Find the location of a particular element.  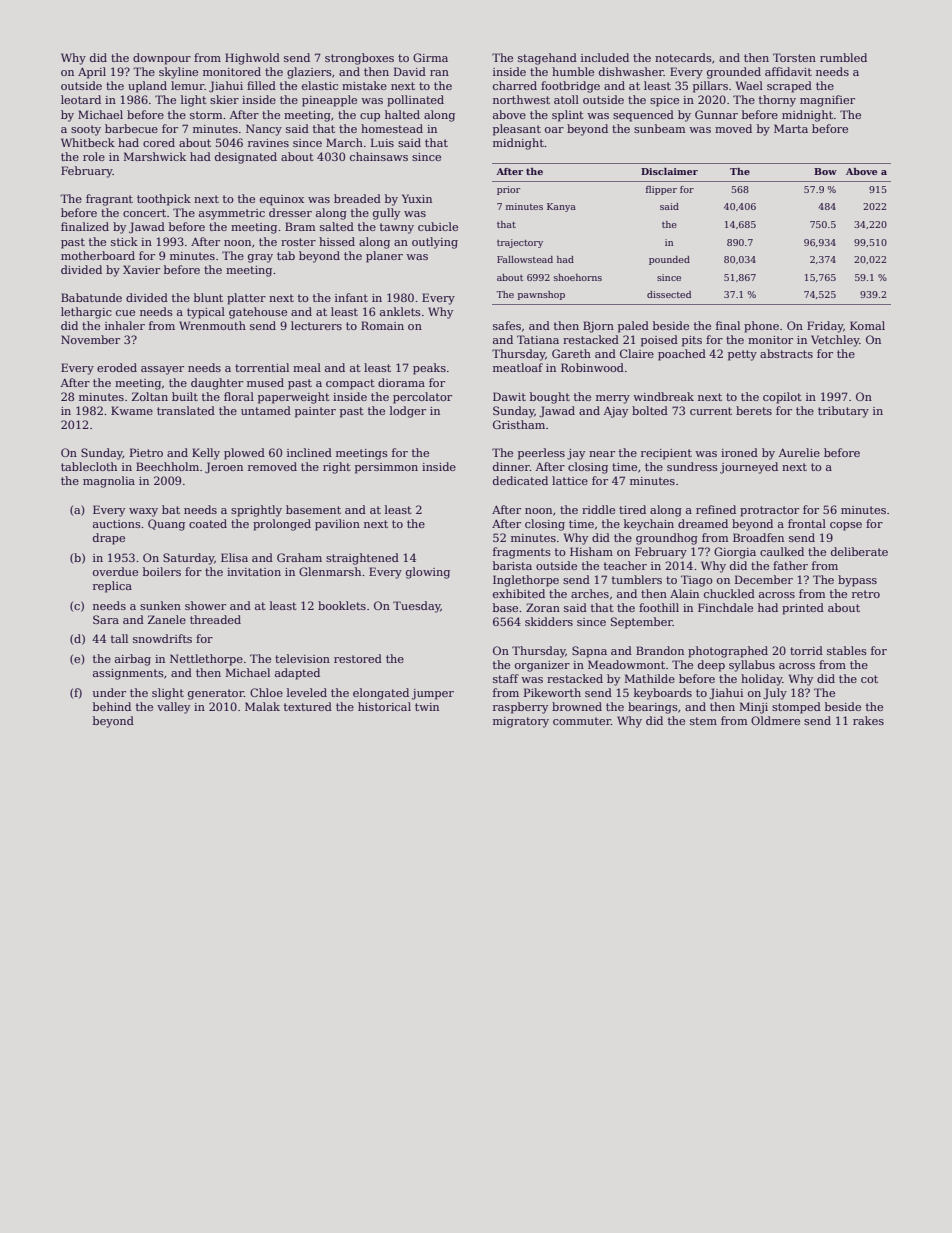

stem is located at coordinates (703, 721).
